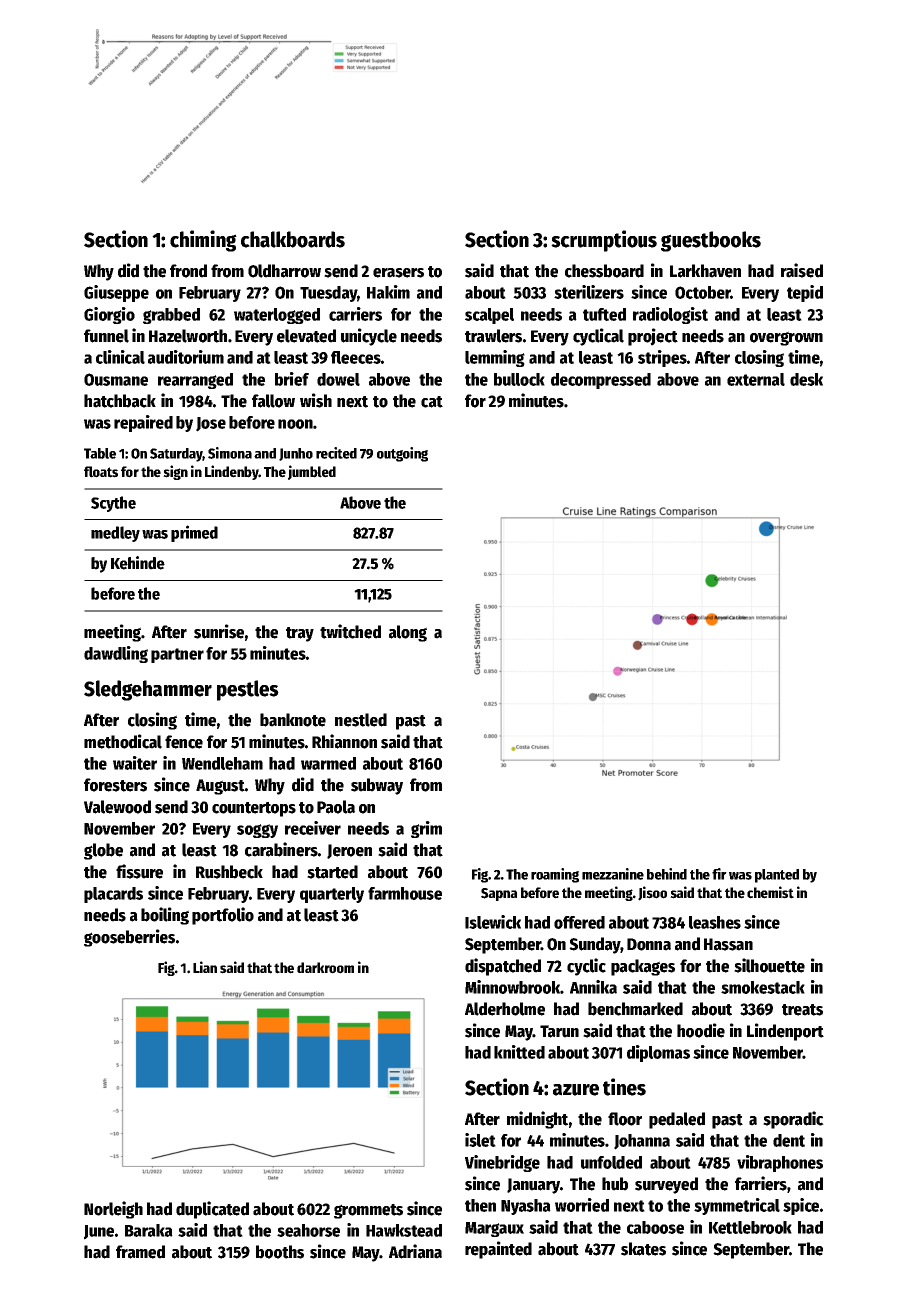  I want to click on silhouette, so click(769, 965).
